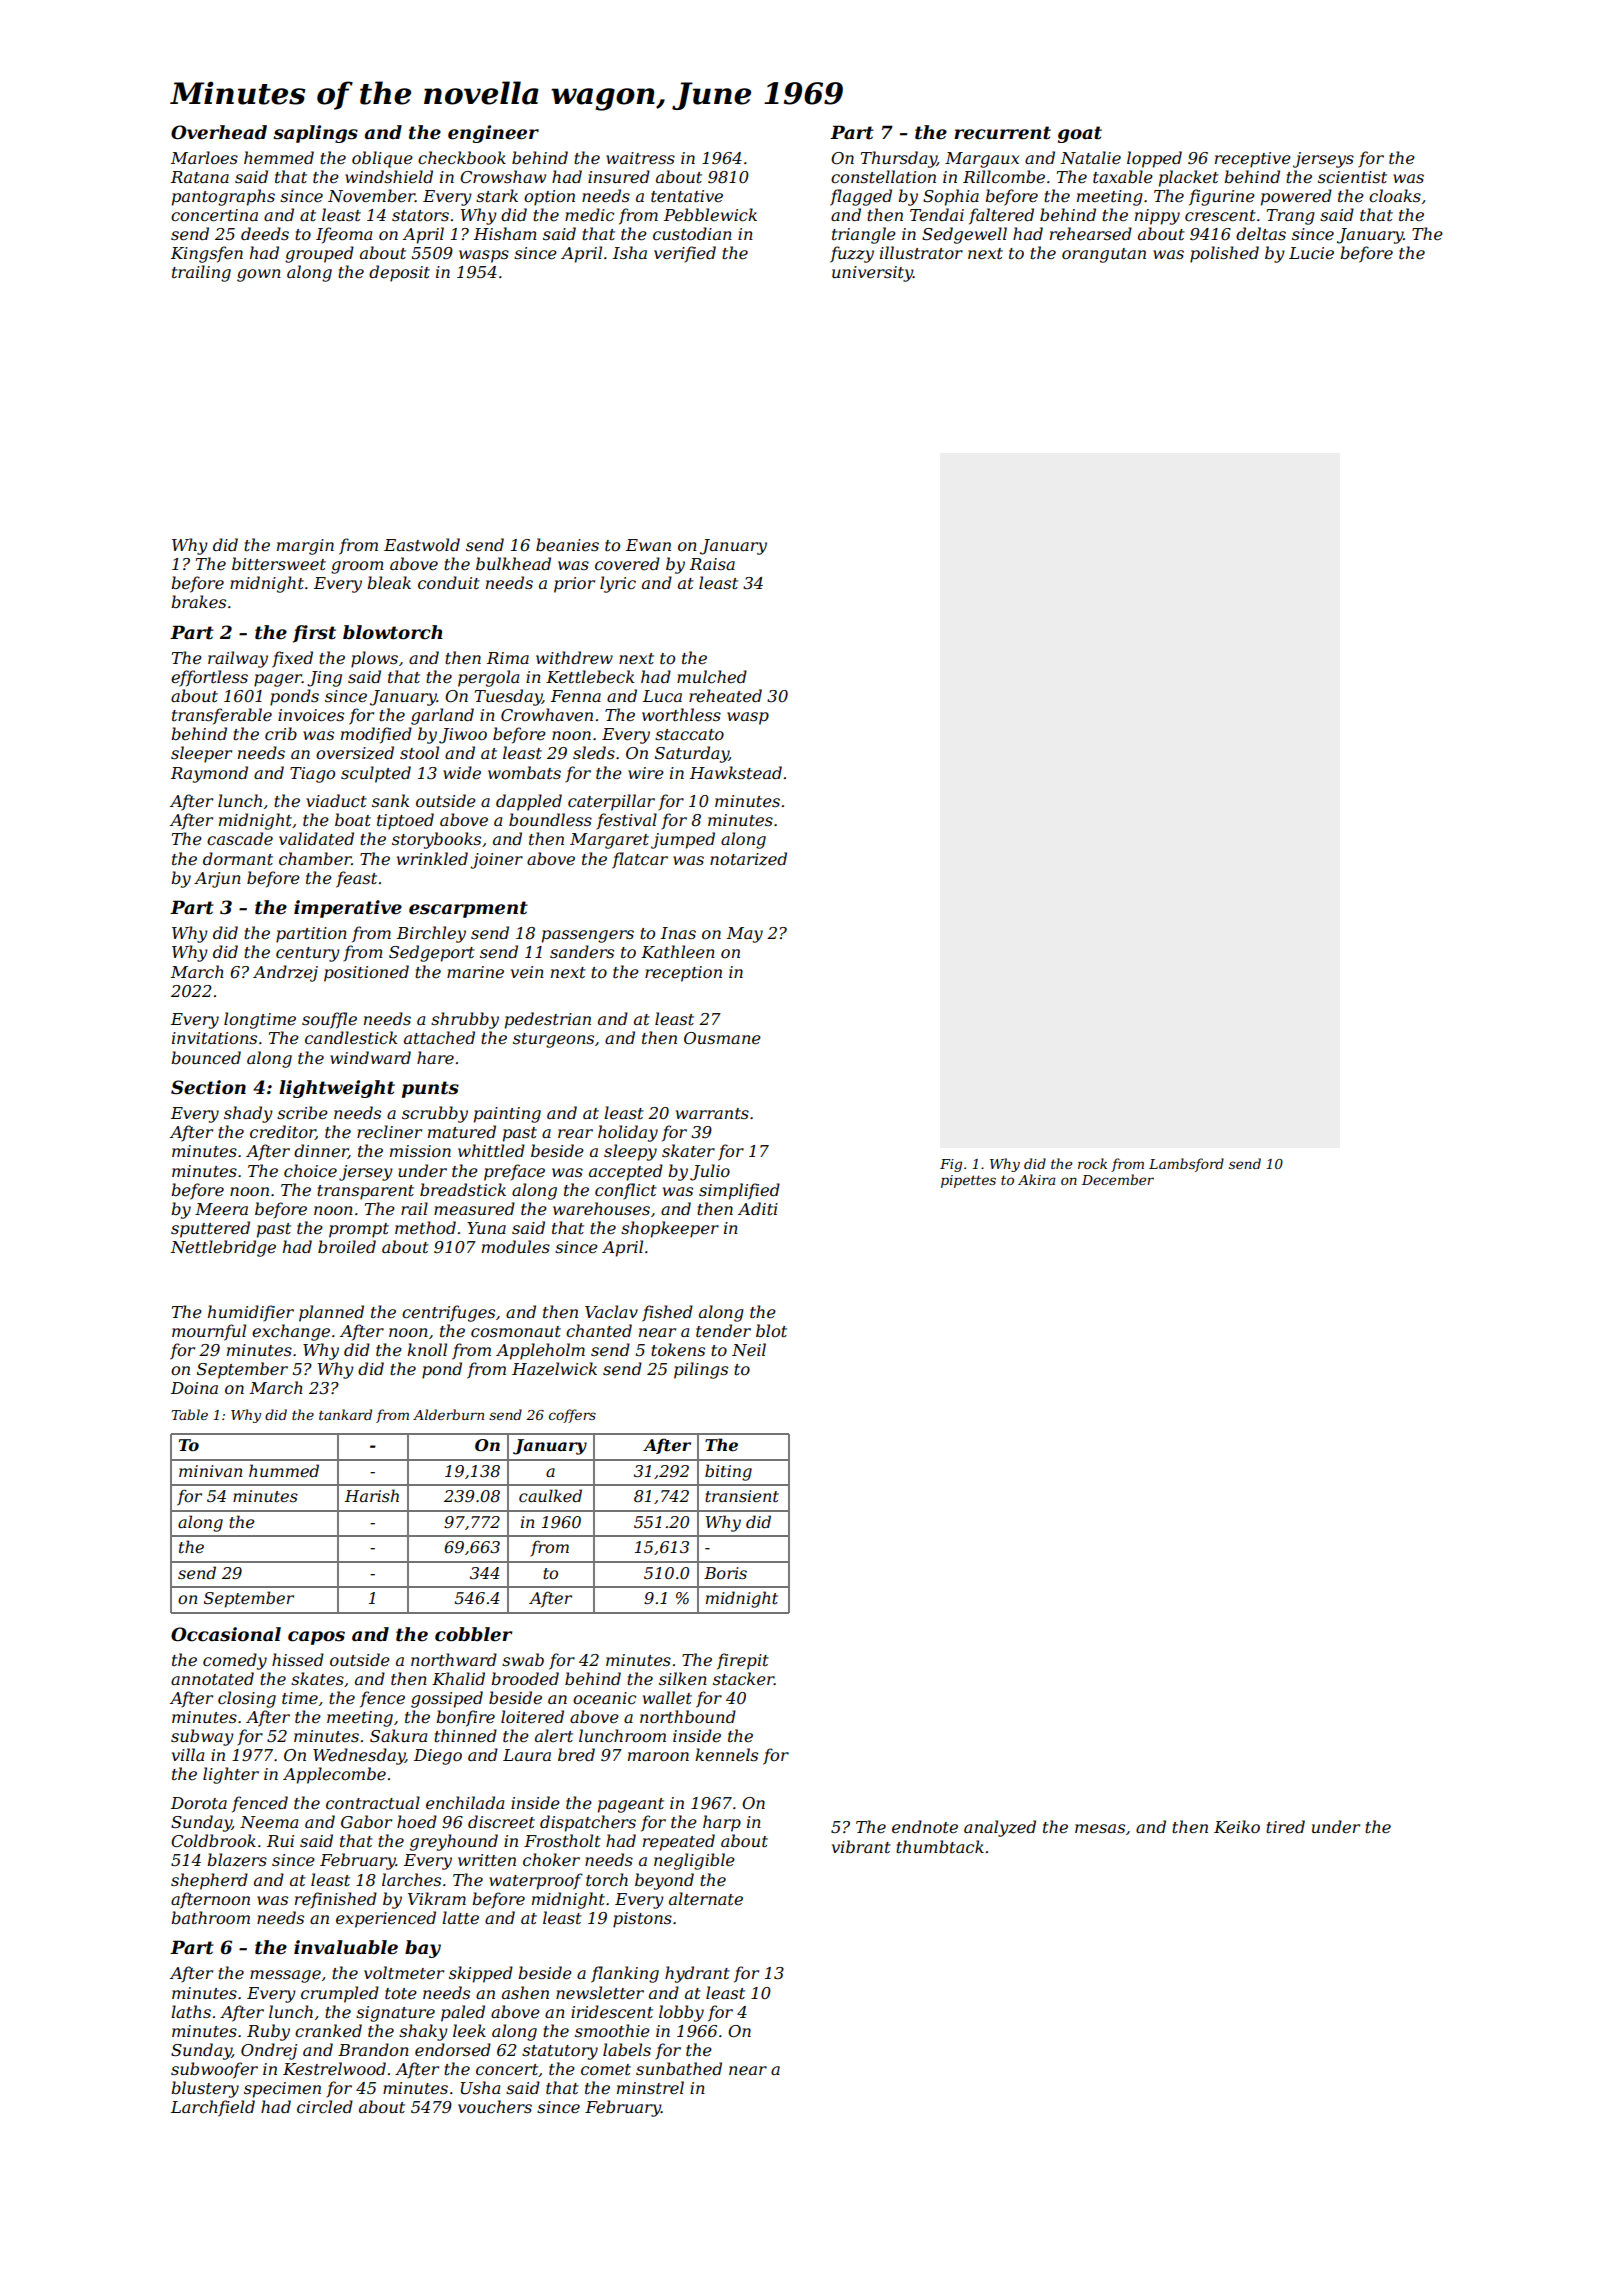 The image size is (1620, 2292). What do you see at coordinates (650, 2087) in the image?
I see `minstrel` at bounding box center [650, 2087].
